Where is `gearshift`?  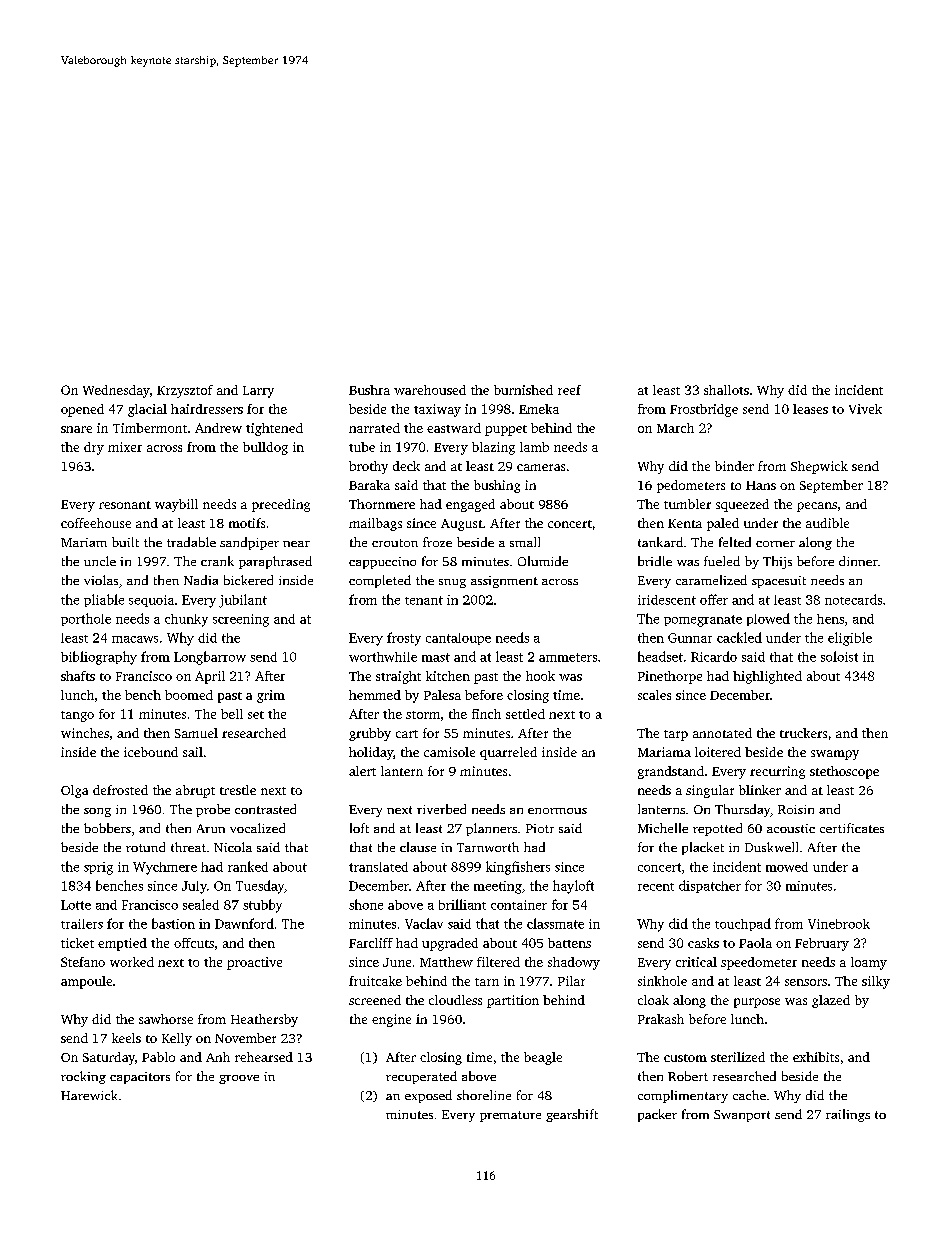
gearshift is located at coordinates (572, 1115).
